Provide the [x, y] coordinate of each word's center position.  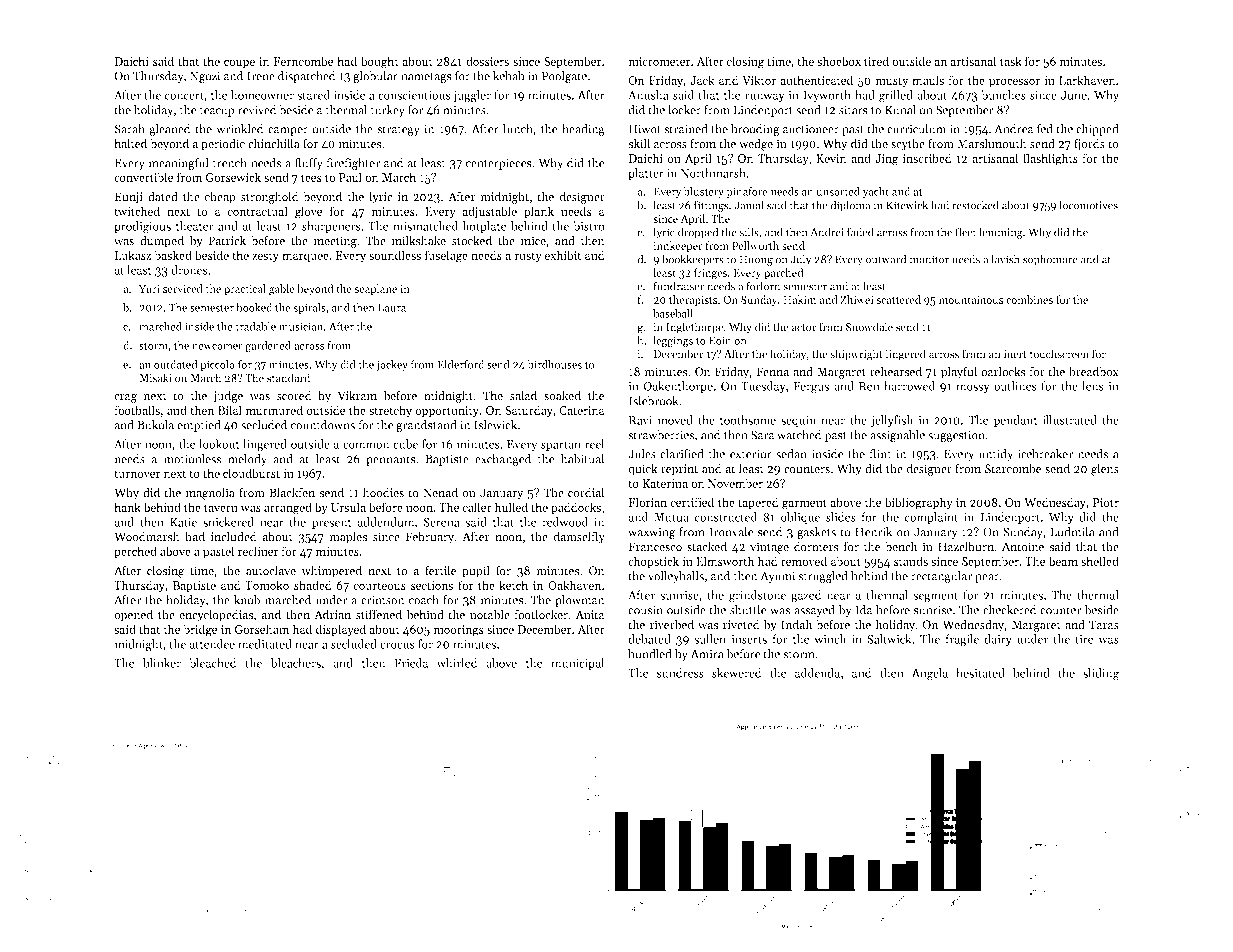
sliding [1101, 674]
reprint [679, 470]
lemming [1001, 233]
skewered [737, 673]
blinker [162, 663]
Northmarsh [713, 173]
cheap [220, 197]
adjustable [489, 212]
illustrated [1070, 420]
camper [288, 131]
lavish [1005, 259]
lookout [219, 444]
